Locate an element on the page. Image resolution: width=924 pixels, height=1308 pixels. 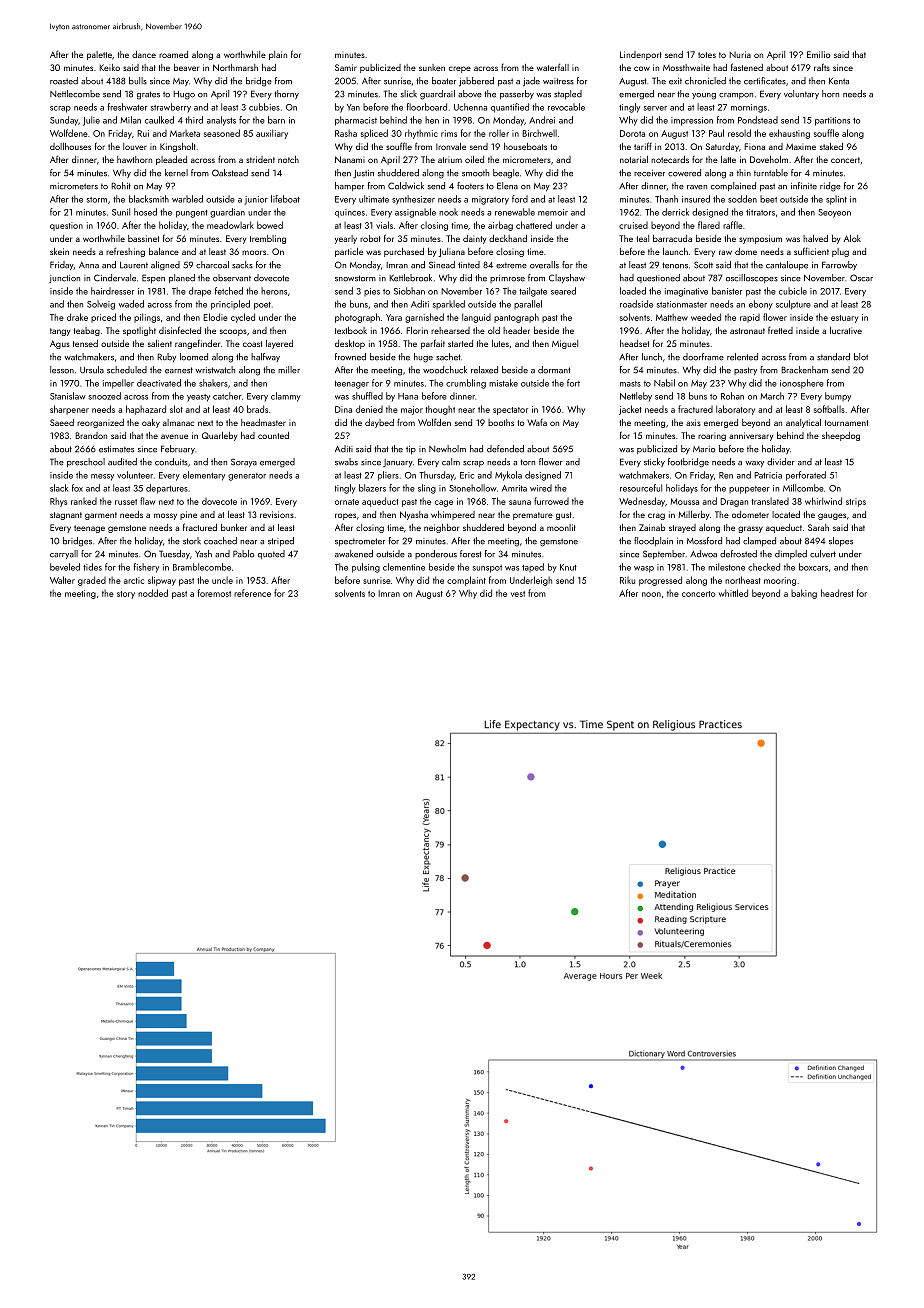
rims is located at coordinates (449, 133).
